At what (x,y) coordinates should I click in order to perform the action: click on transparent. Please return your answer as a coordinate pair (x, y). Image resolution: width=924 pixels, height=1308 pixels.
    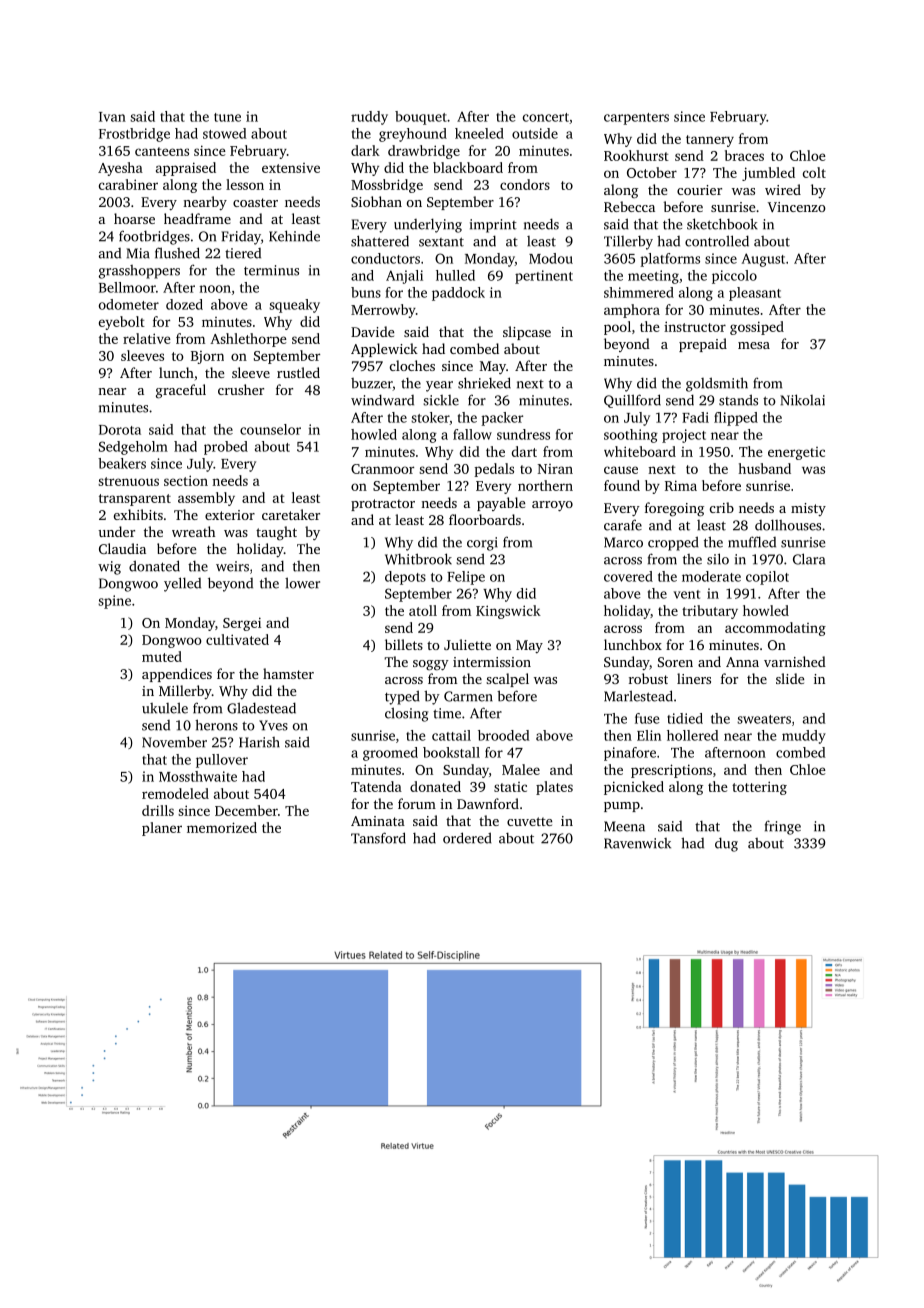
    Looking at the image, I should click on (135, 500).
